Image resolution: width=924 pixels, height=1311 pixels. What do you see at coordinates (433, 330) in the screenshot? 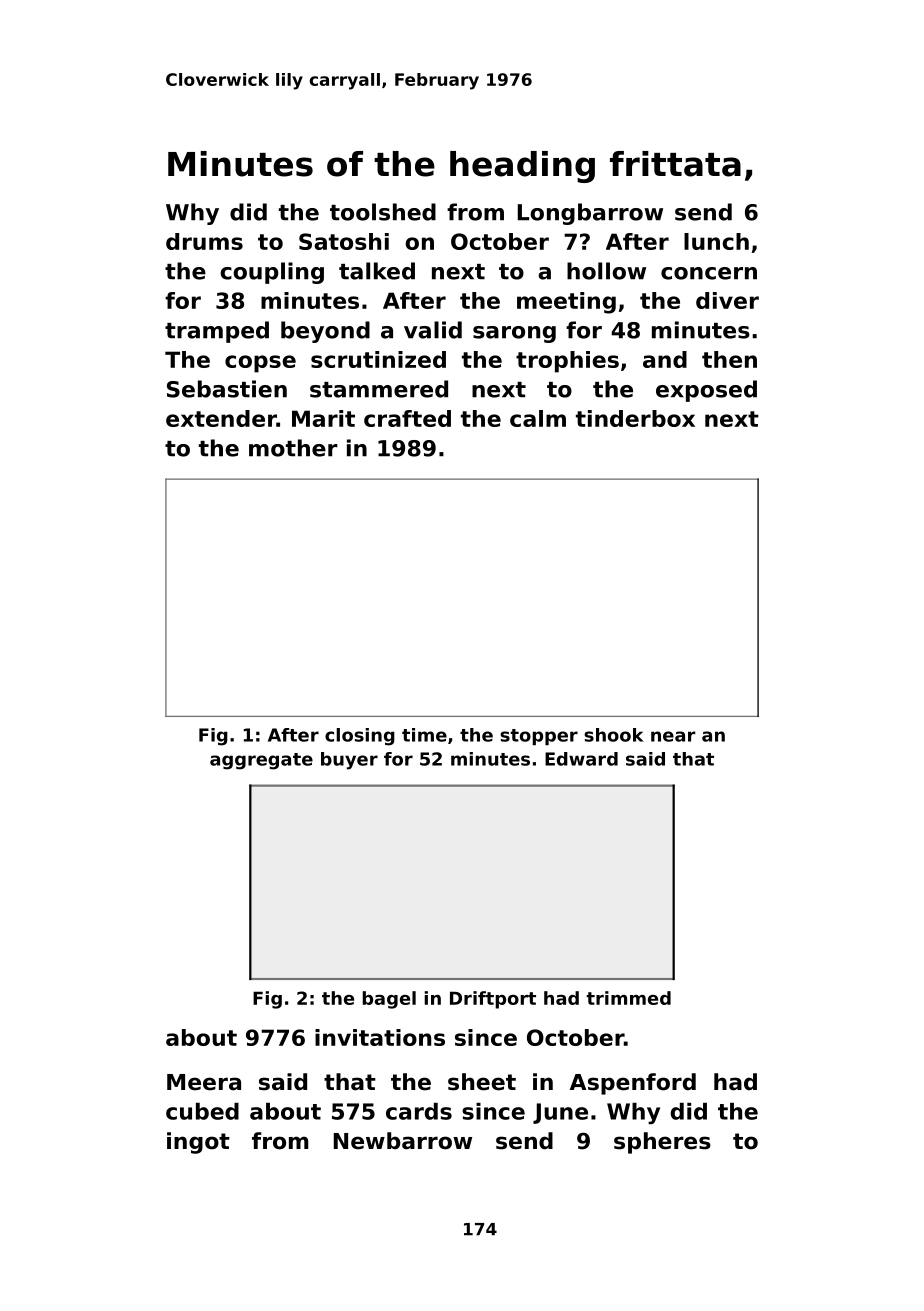
I see `valid` at bounding box center [433, 330].
